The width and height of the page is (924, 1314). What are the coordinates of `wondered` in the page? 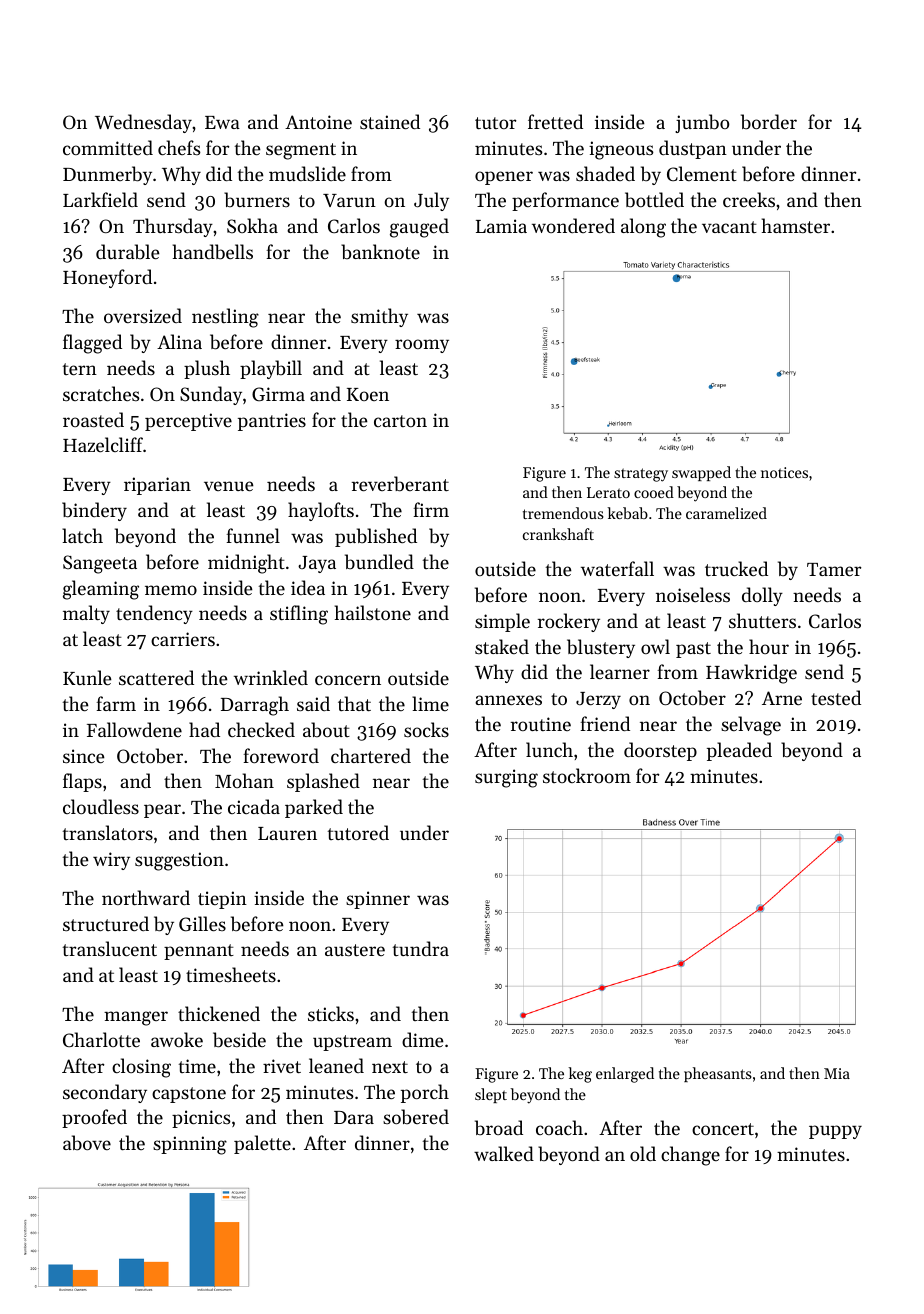 It's located at (573, 225).
